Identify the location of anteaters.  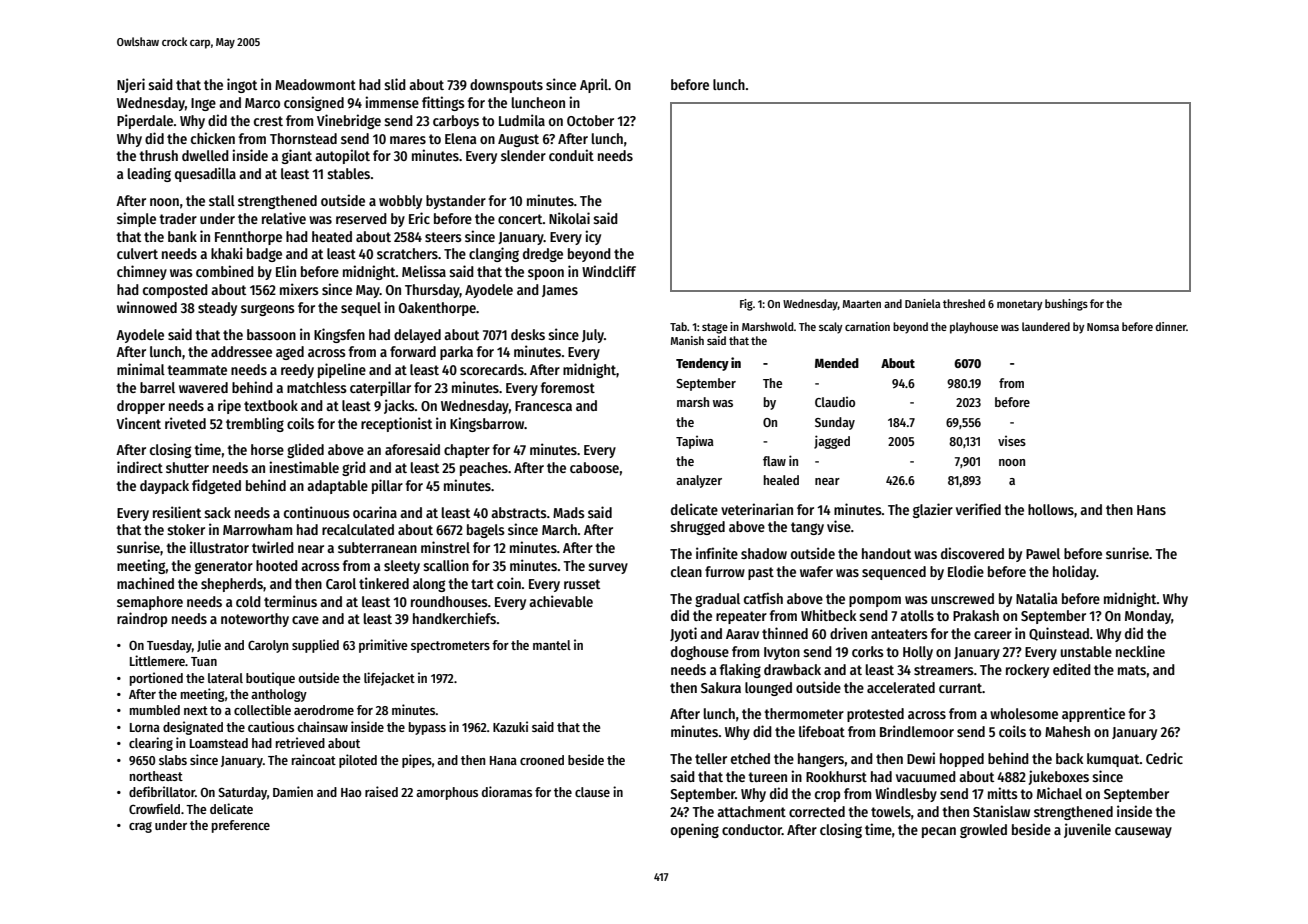
(899, 634).
